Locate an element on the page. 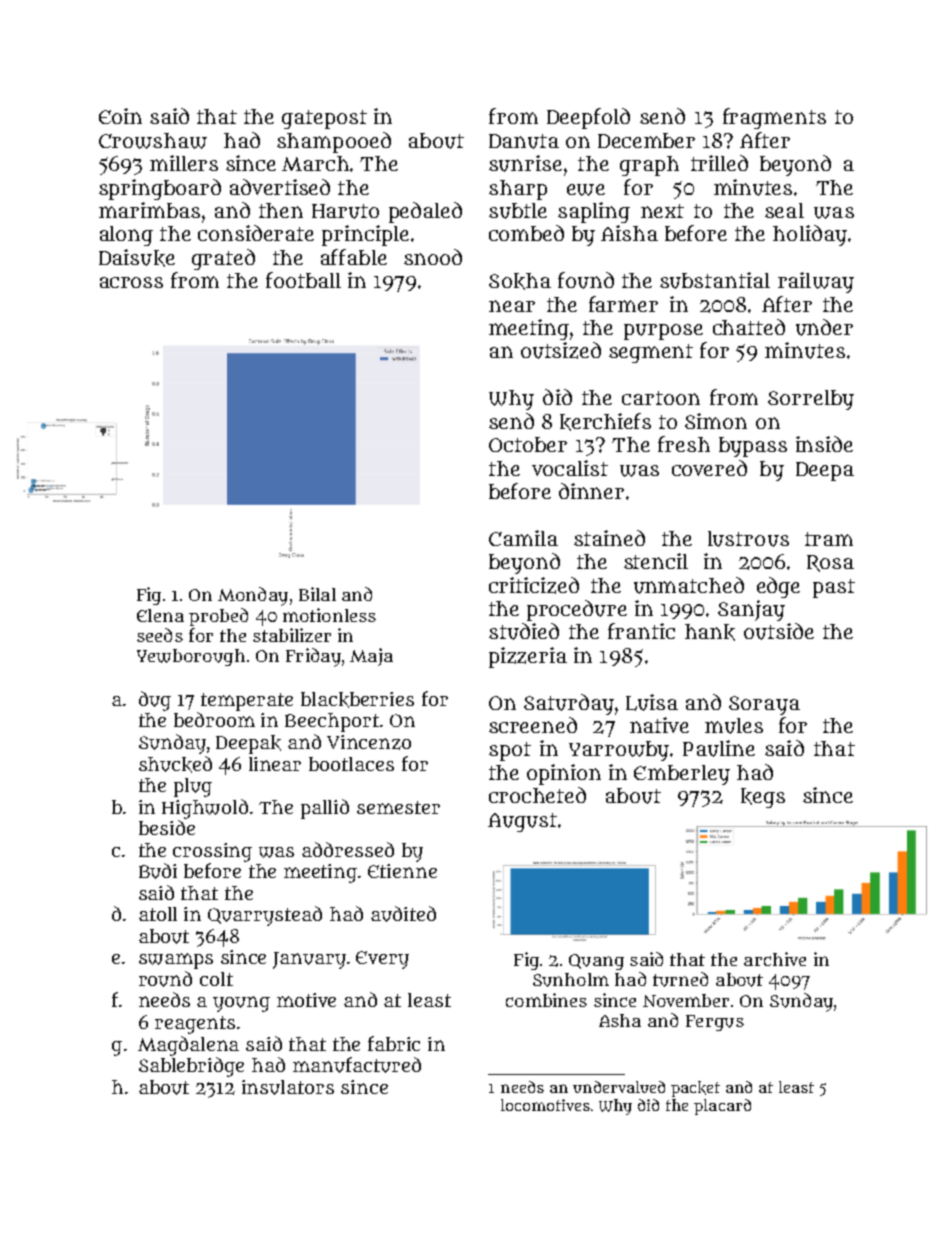 Image resolution: width=952 pixels, height=1233 pixels. Camila is located at coordinates (523, 538).
